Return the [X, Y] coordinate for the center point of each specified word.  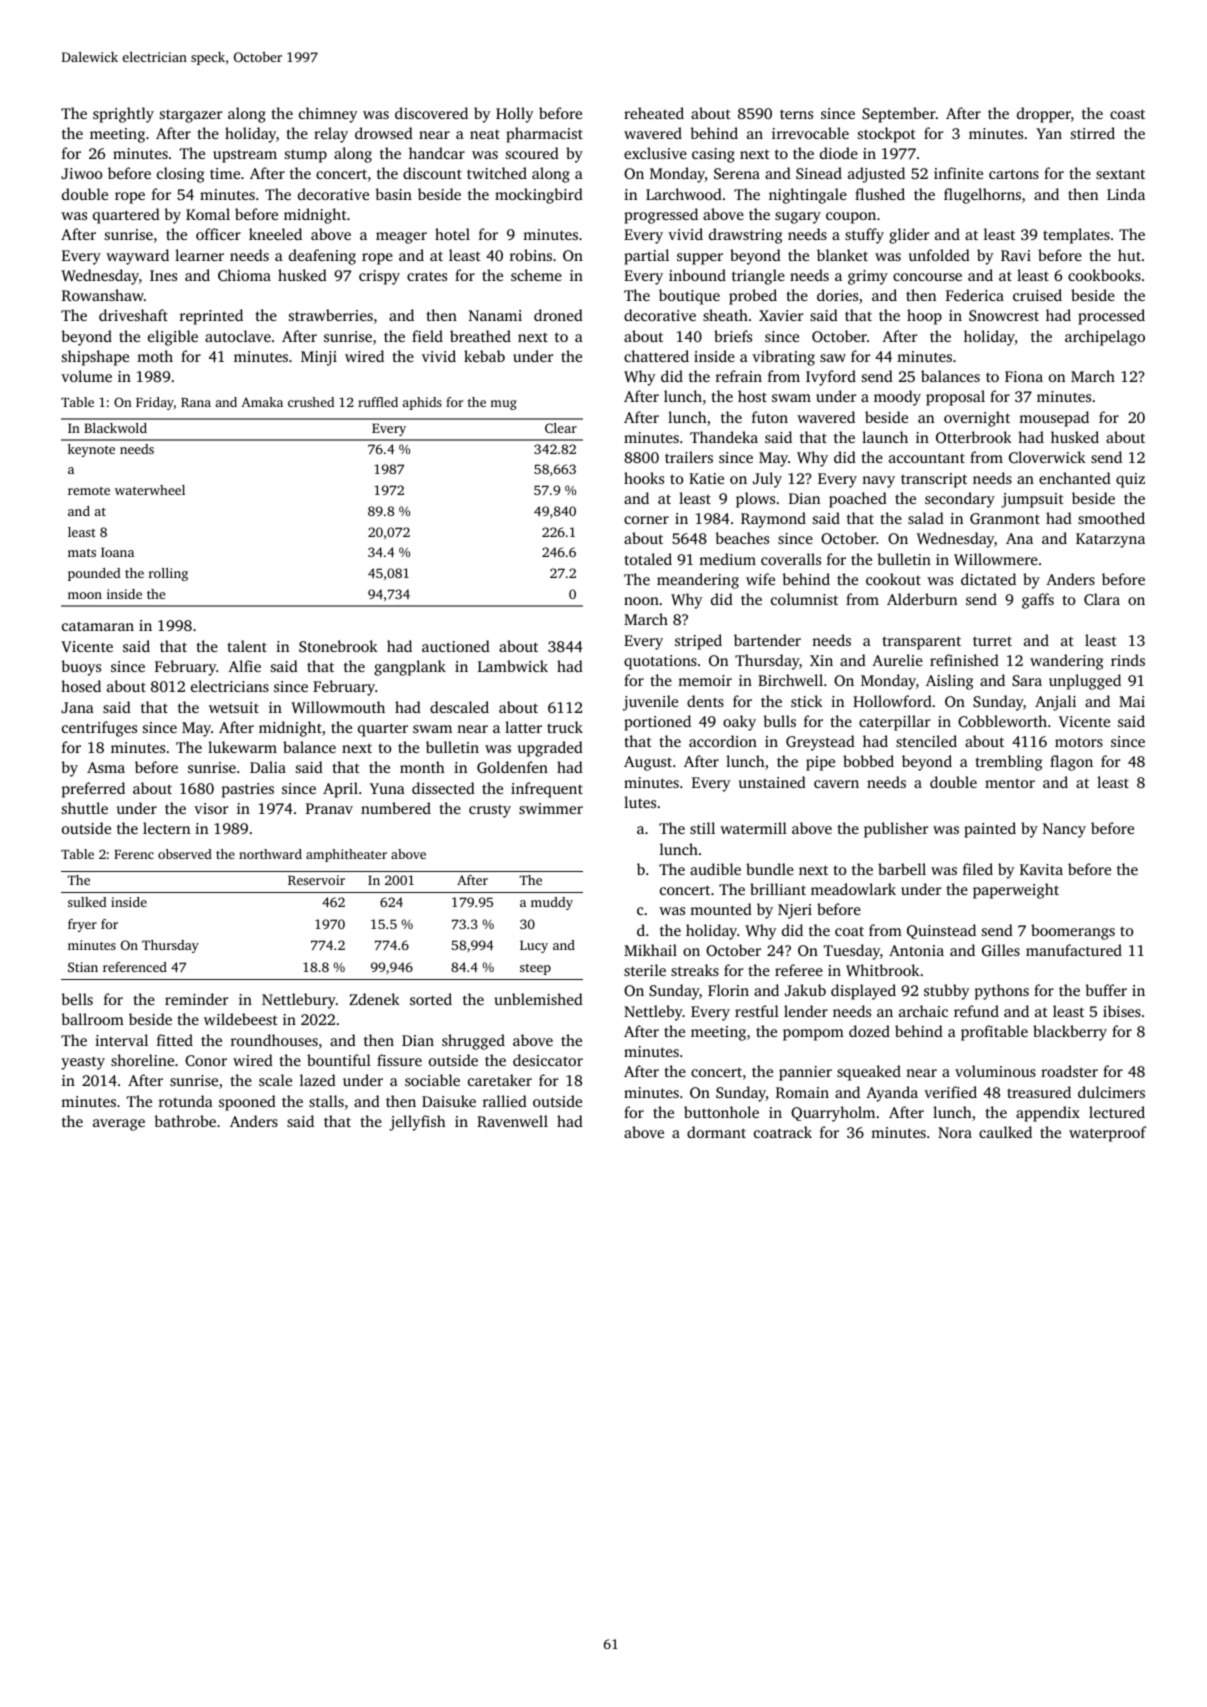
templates [1076, 236]
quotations [660, 662]
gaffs [1038, 601]
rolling [168, 574]
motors [1079, 742]
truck [565, 727]
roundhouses [274, 1040]
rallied [505, 1101]
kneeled [275, 234]
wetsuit [234, 707]
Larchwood [684, 194]
